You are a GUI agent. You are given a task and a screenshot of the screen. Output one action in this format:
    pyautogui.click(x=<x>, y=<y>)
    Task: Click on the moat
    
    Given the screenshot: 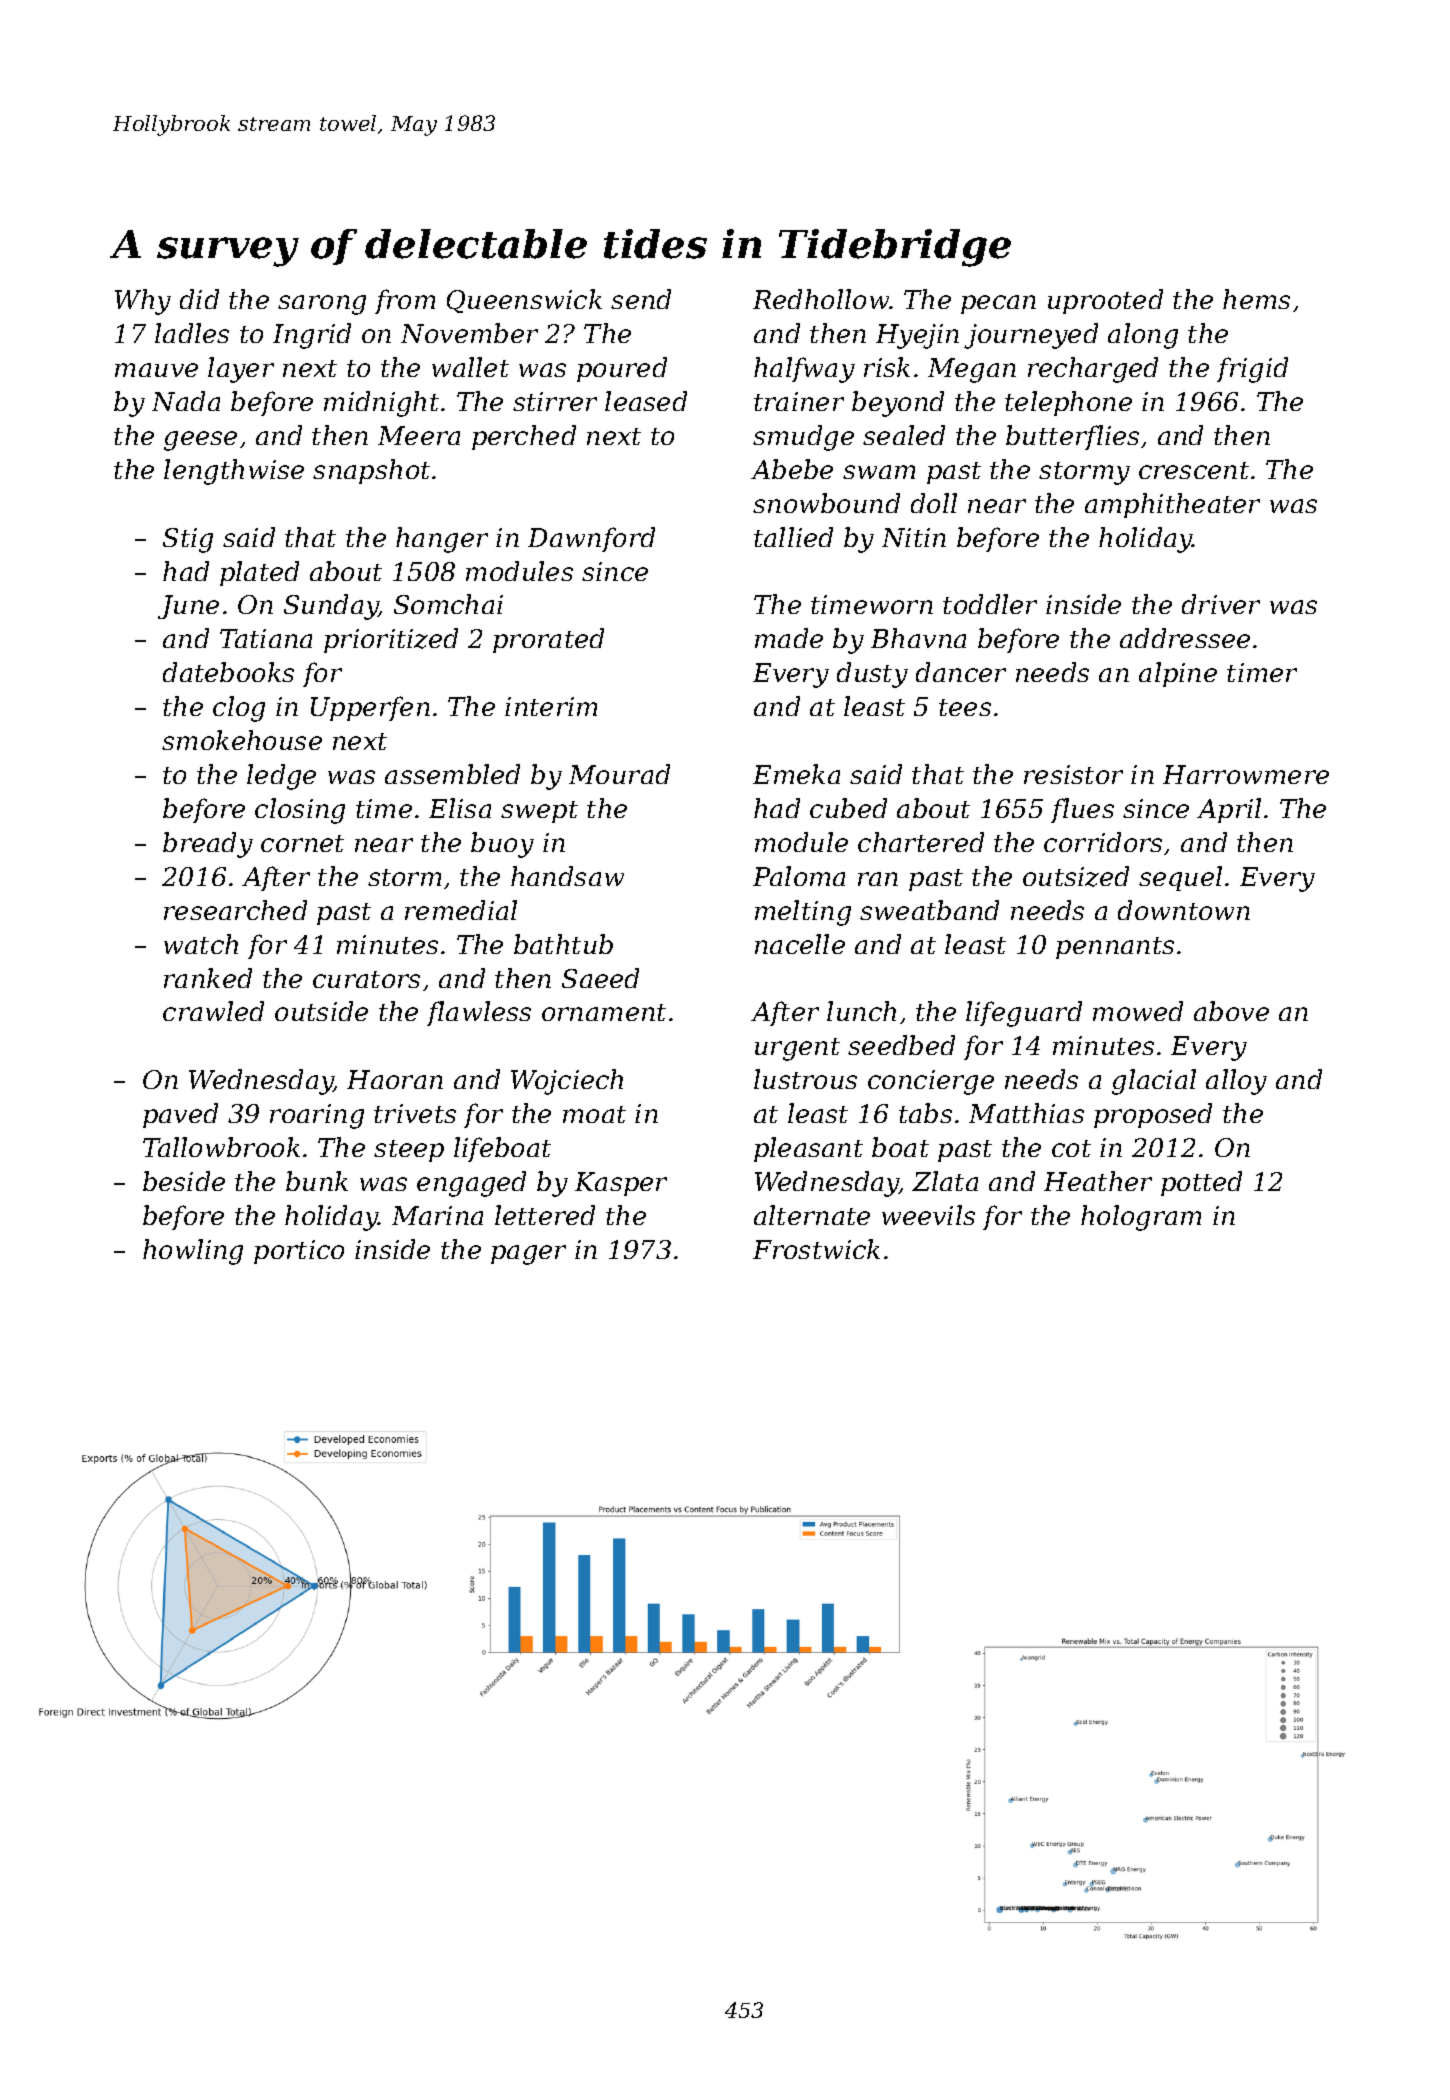 What is the action you would take?
    pyautogui.click(x=594, y=1114)
